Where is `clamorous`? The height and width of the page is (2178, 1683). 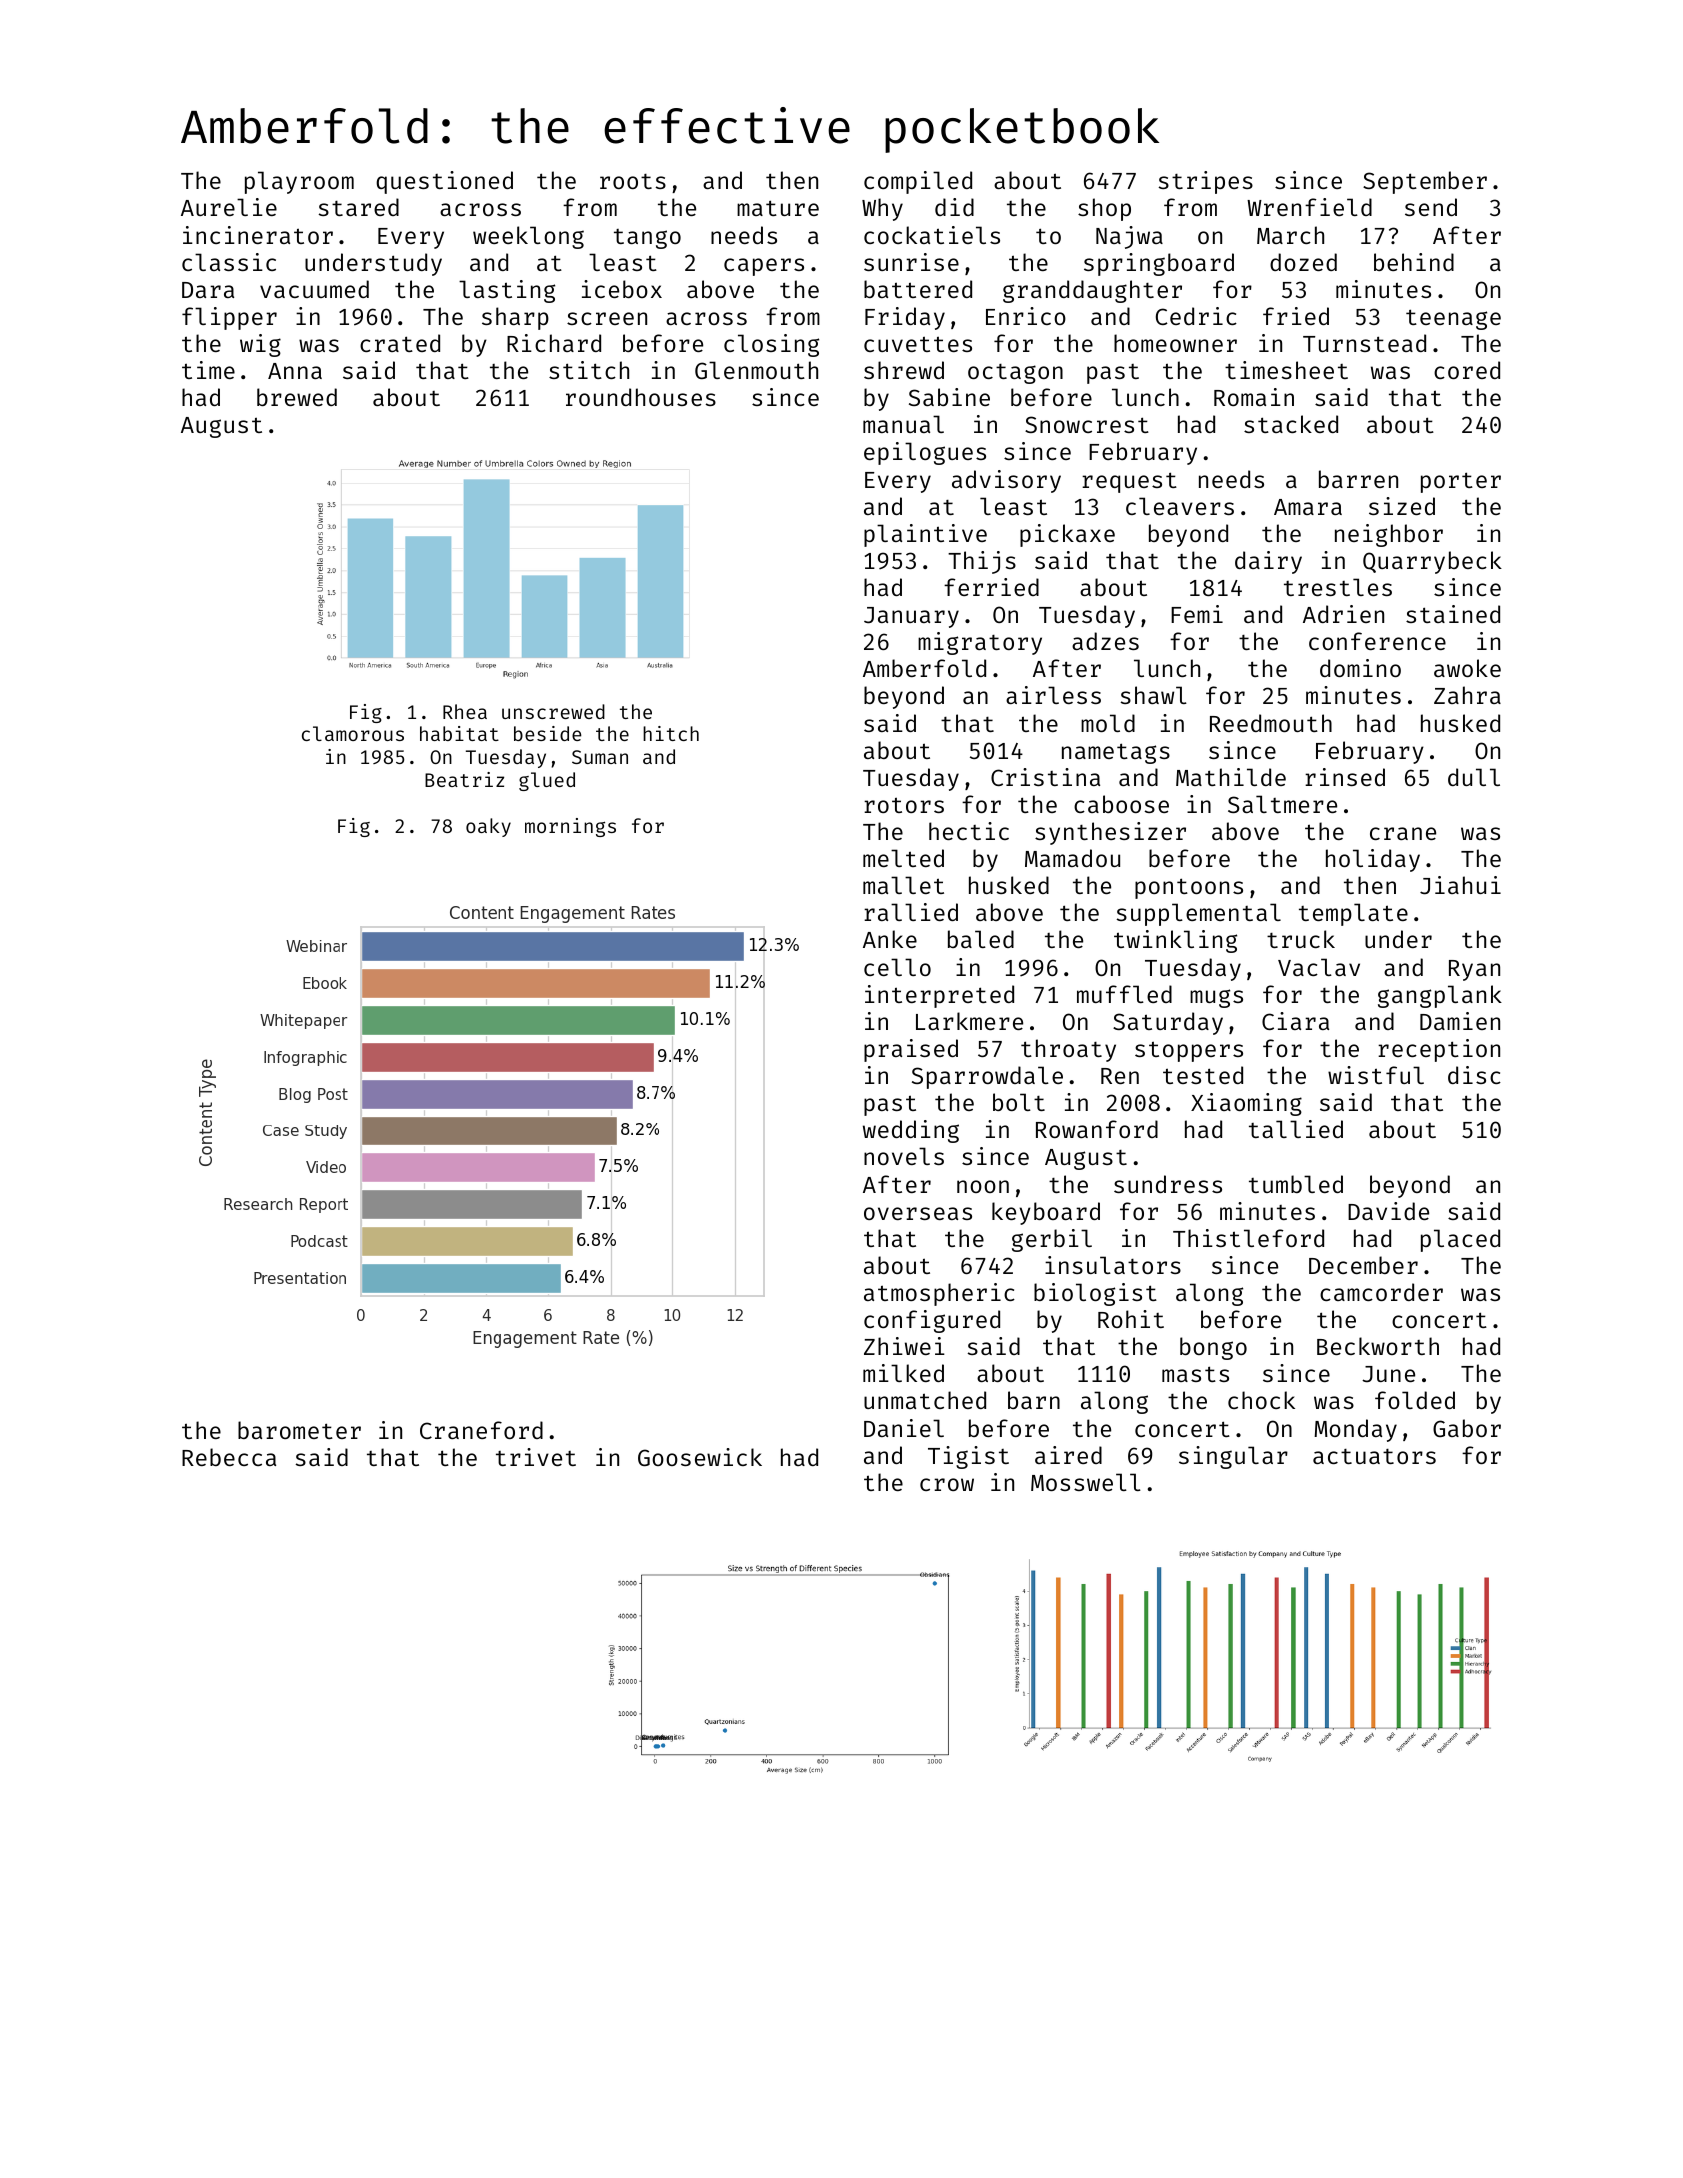
clamorous is located at coordinates (353, 733).
